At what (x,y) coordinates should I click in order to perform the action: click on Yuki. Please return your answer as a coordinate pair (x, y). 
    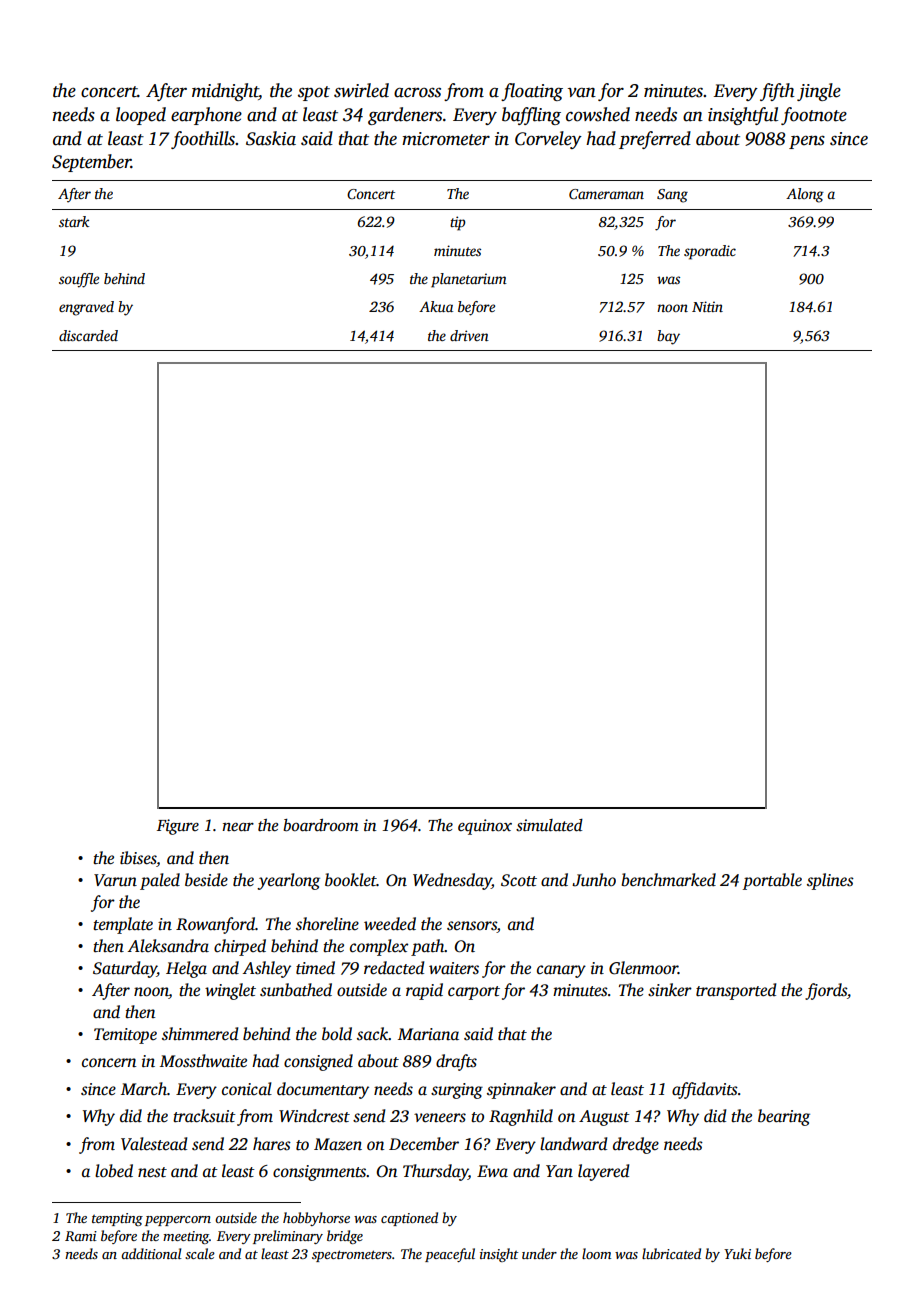
    Looking at the image, I should click on (737, 1253).
